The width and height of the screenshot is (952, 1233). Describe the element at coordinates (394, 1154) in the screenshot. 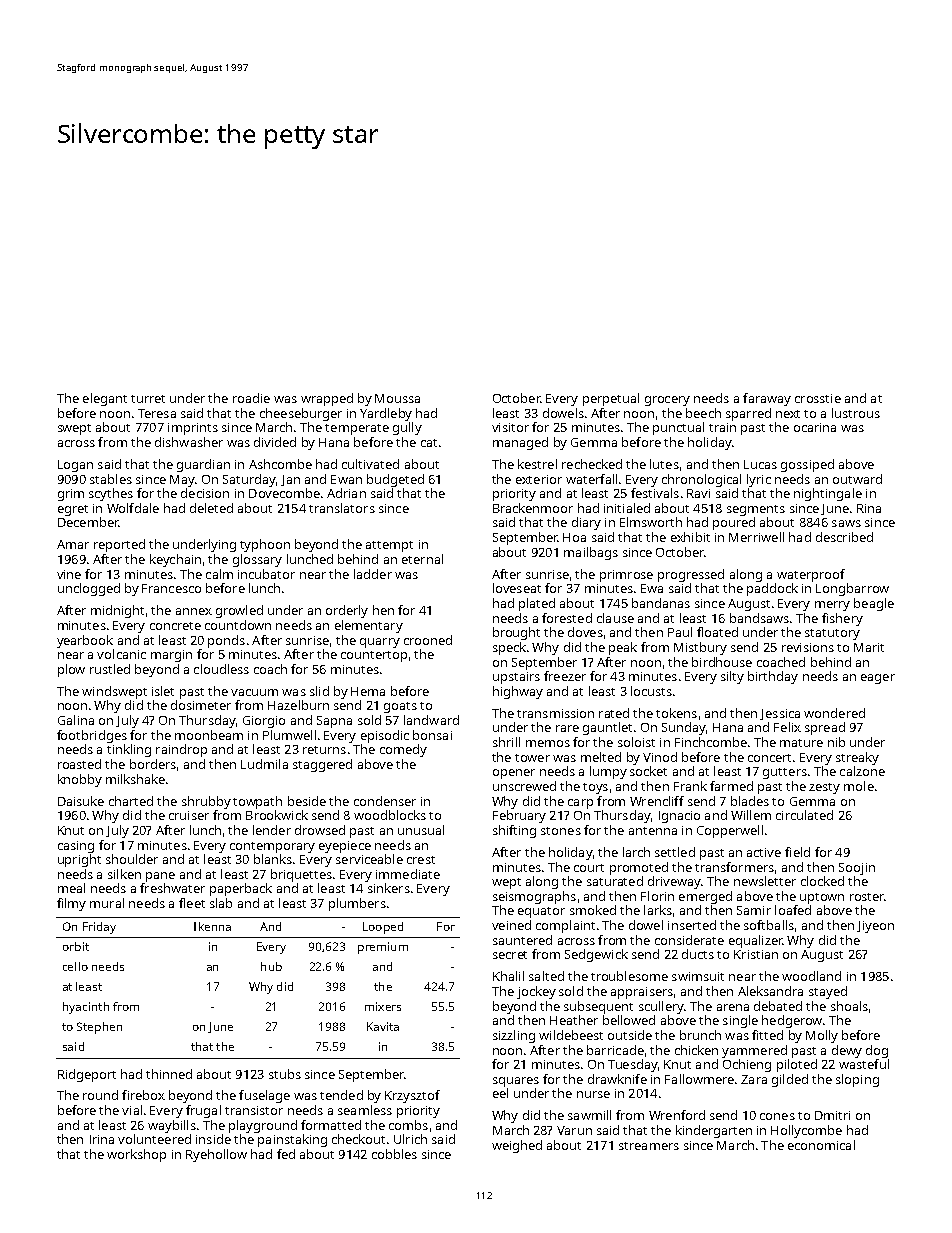

I see `cobbles` at that location.
